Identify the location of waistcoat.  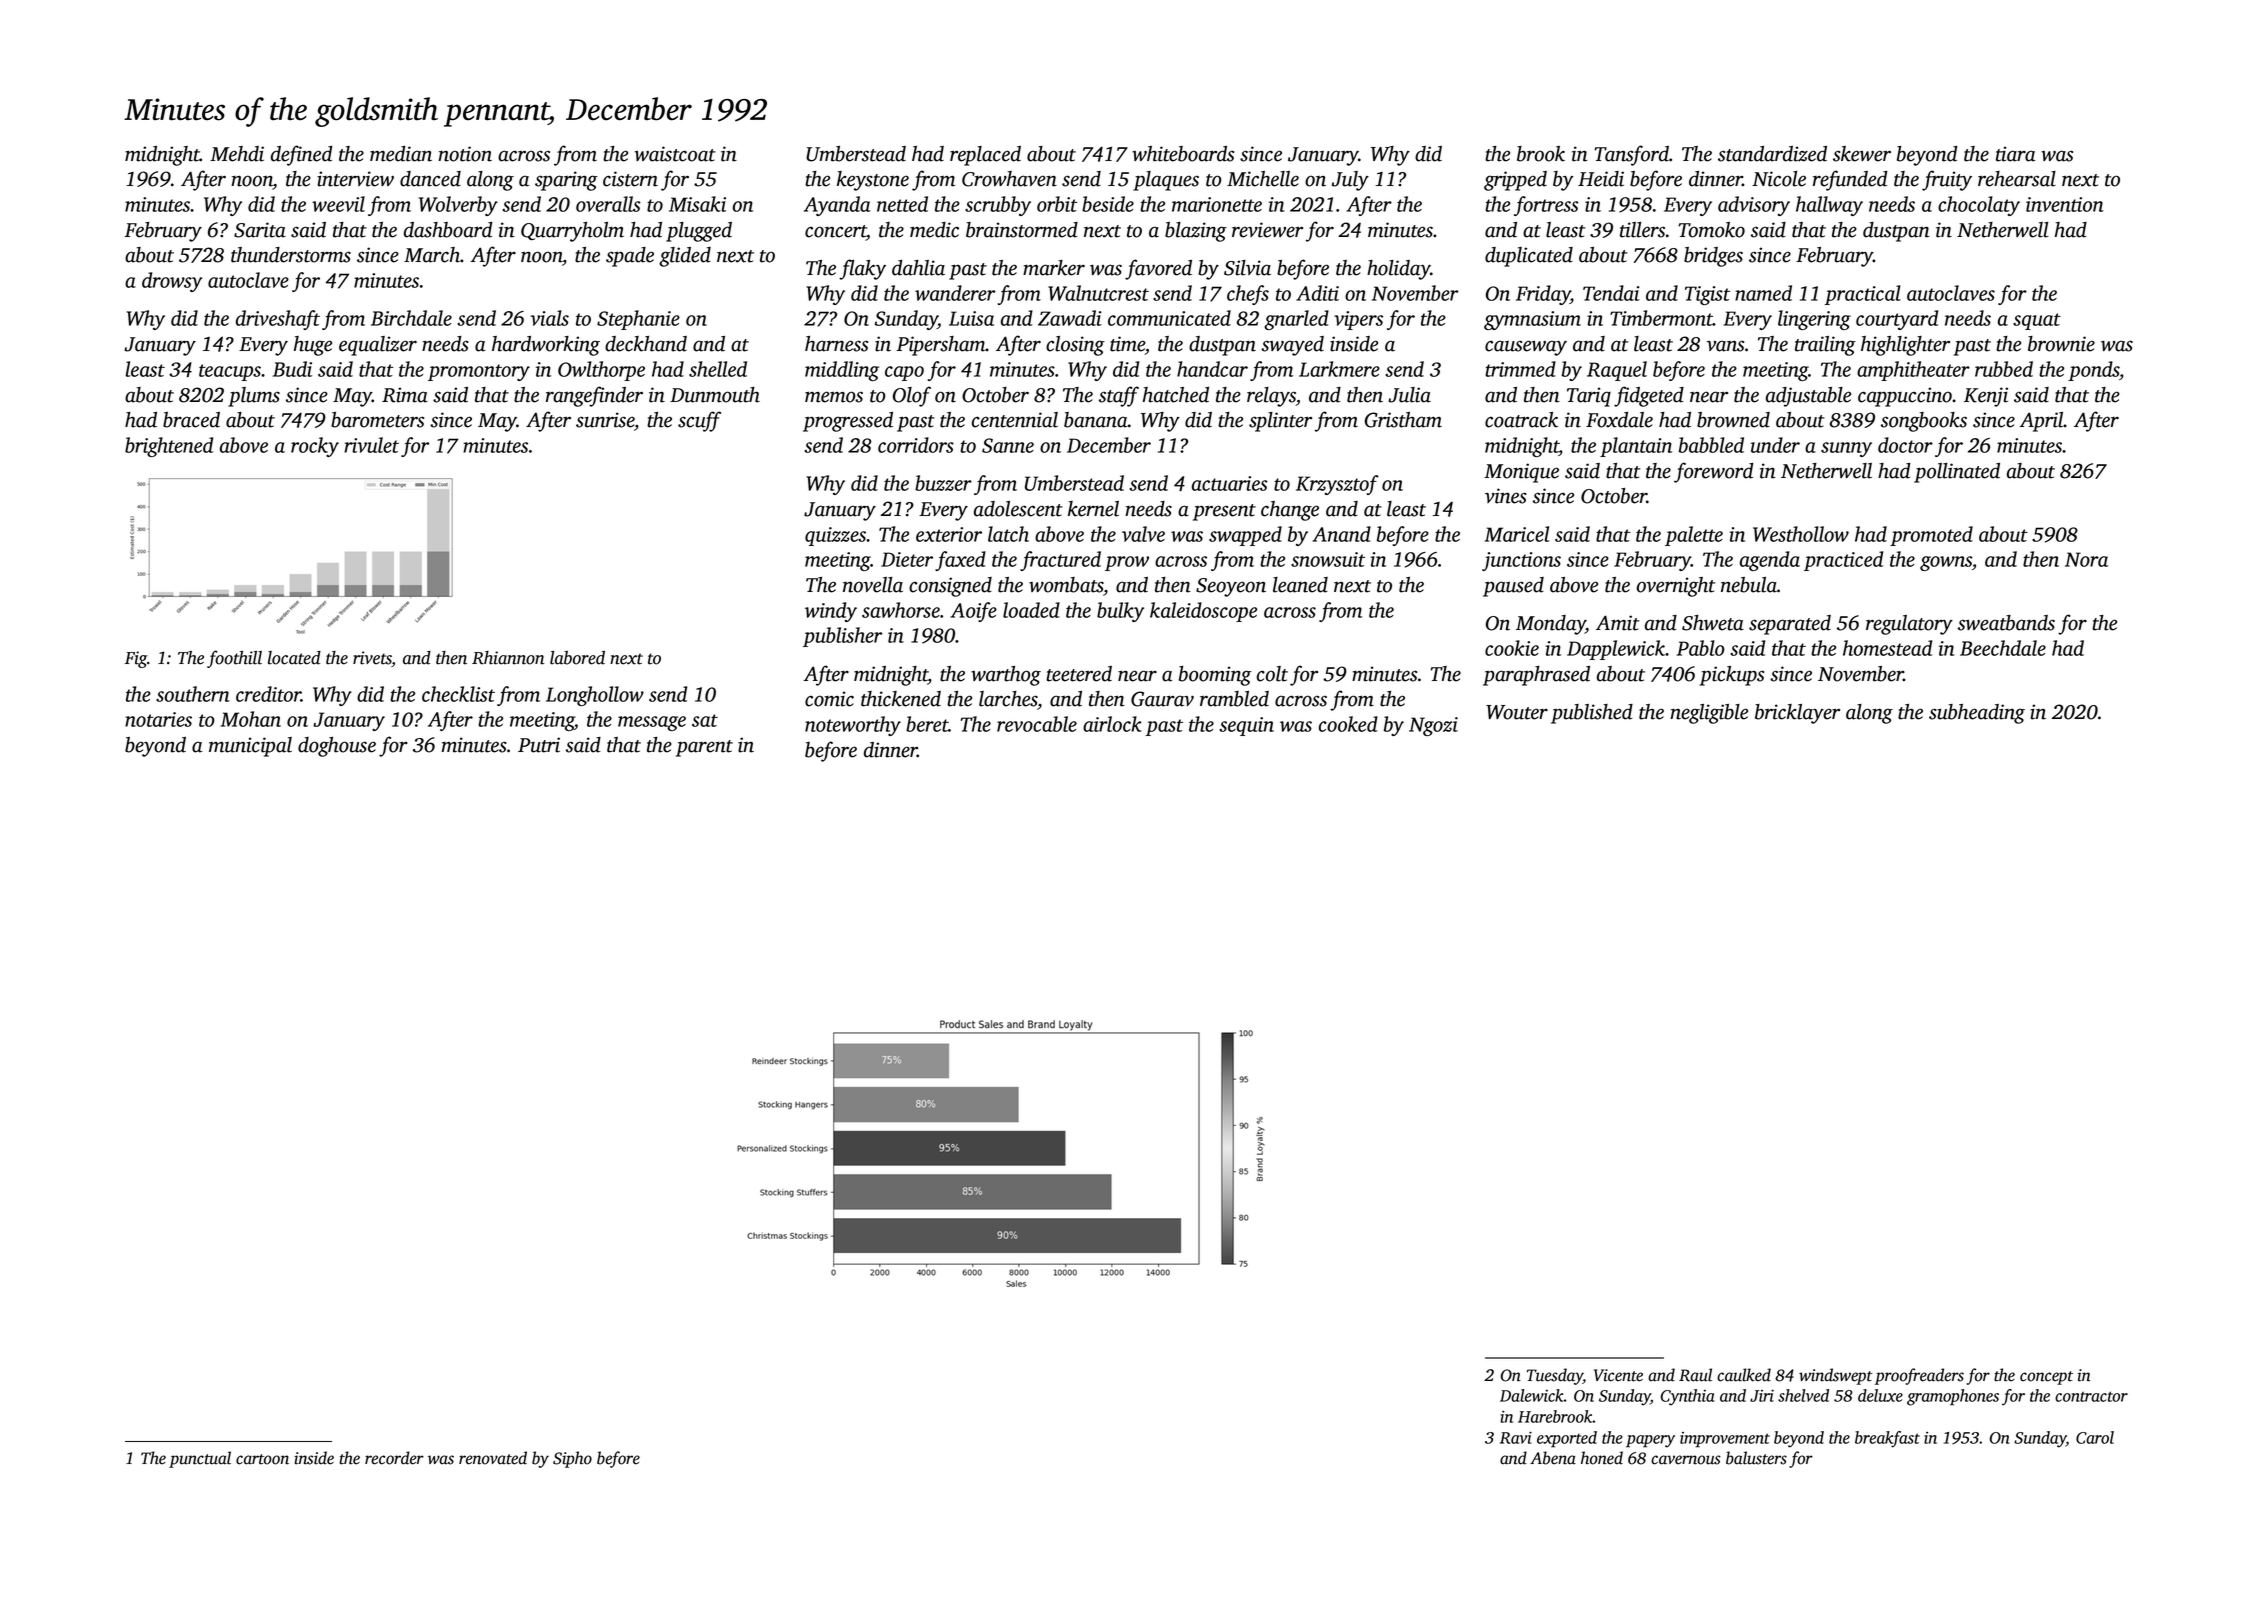
(675, 154).
